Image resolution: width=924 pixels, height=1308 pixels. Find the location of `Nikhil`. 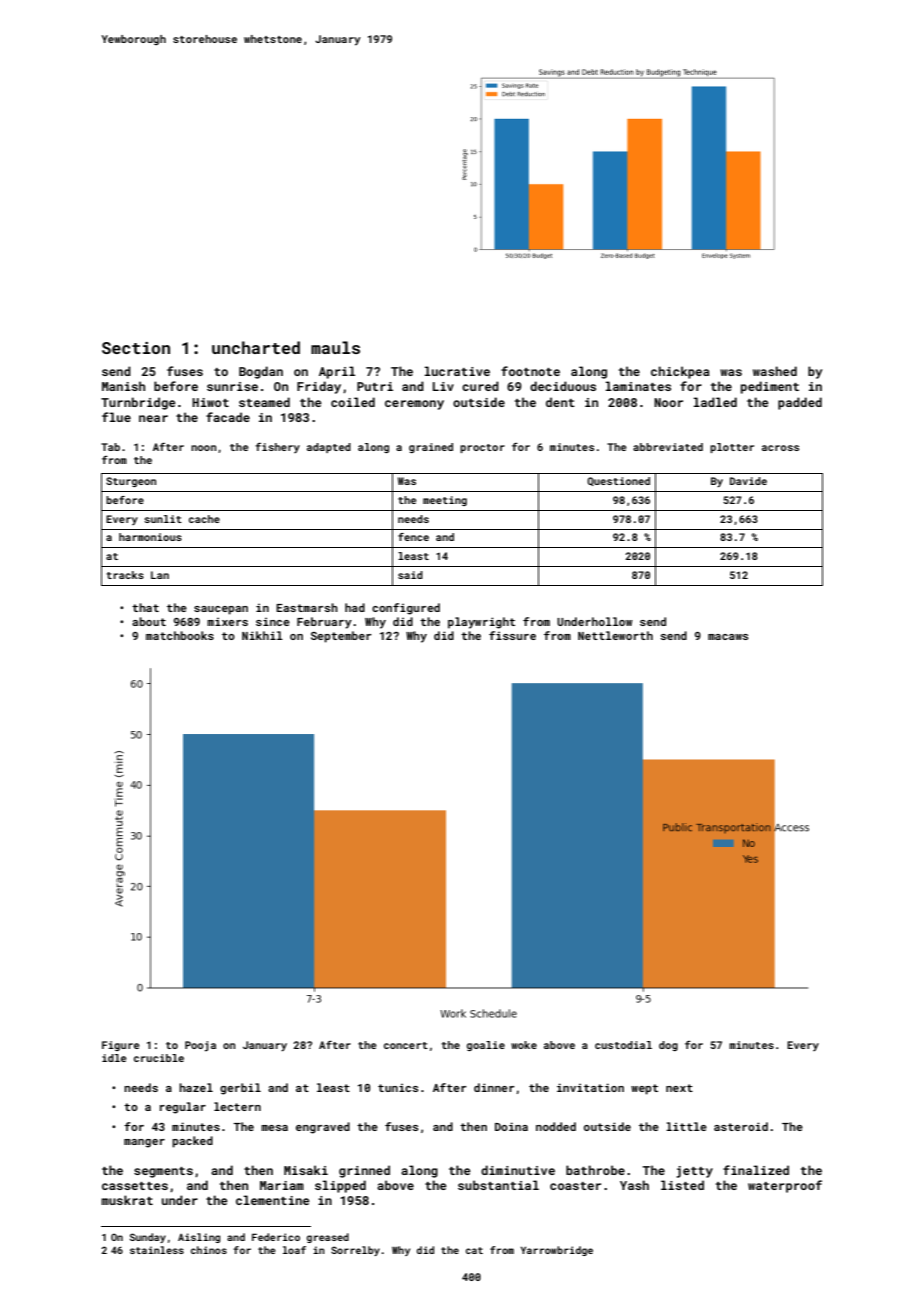

Nikhil is located at coordinates (262, 635).
